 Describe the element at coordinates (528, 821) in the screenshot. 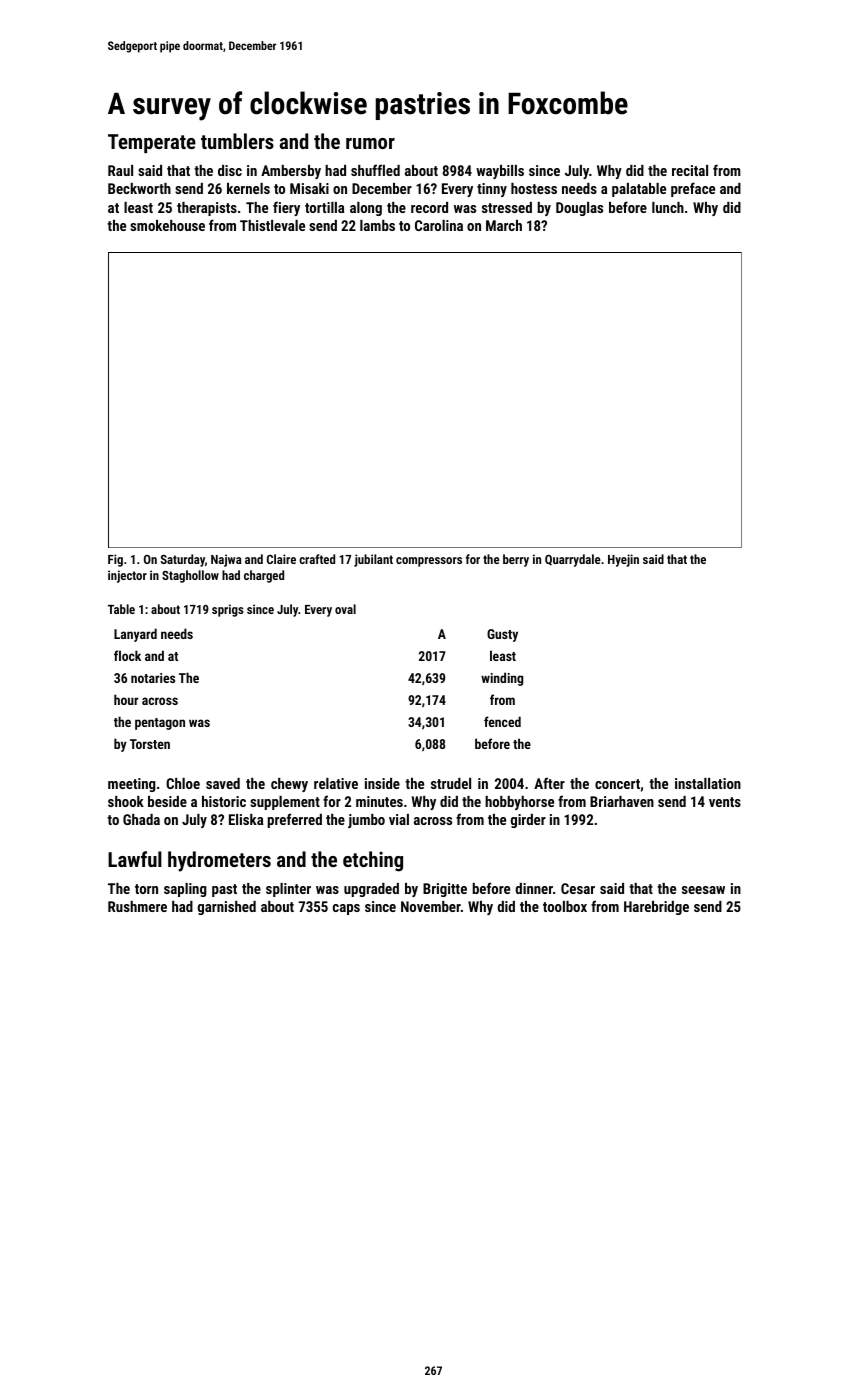

I see `girder` at that location.
